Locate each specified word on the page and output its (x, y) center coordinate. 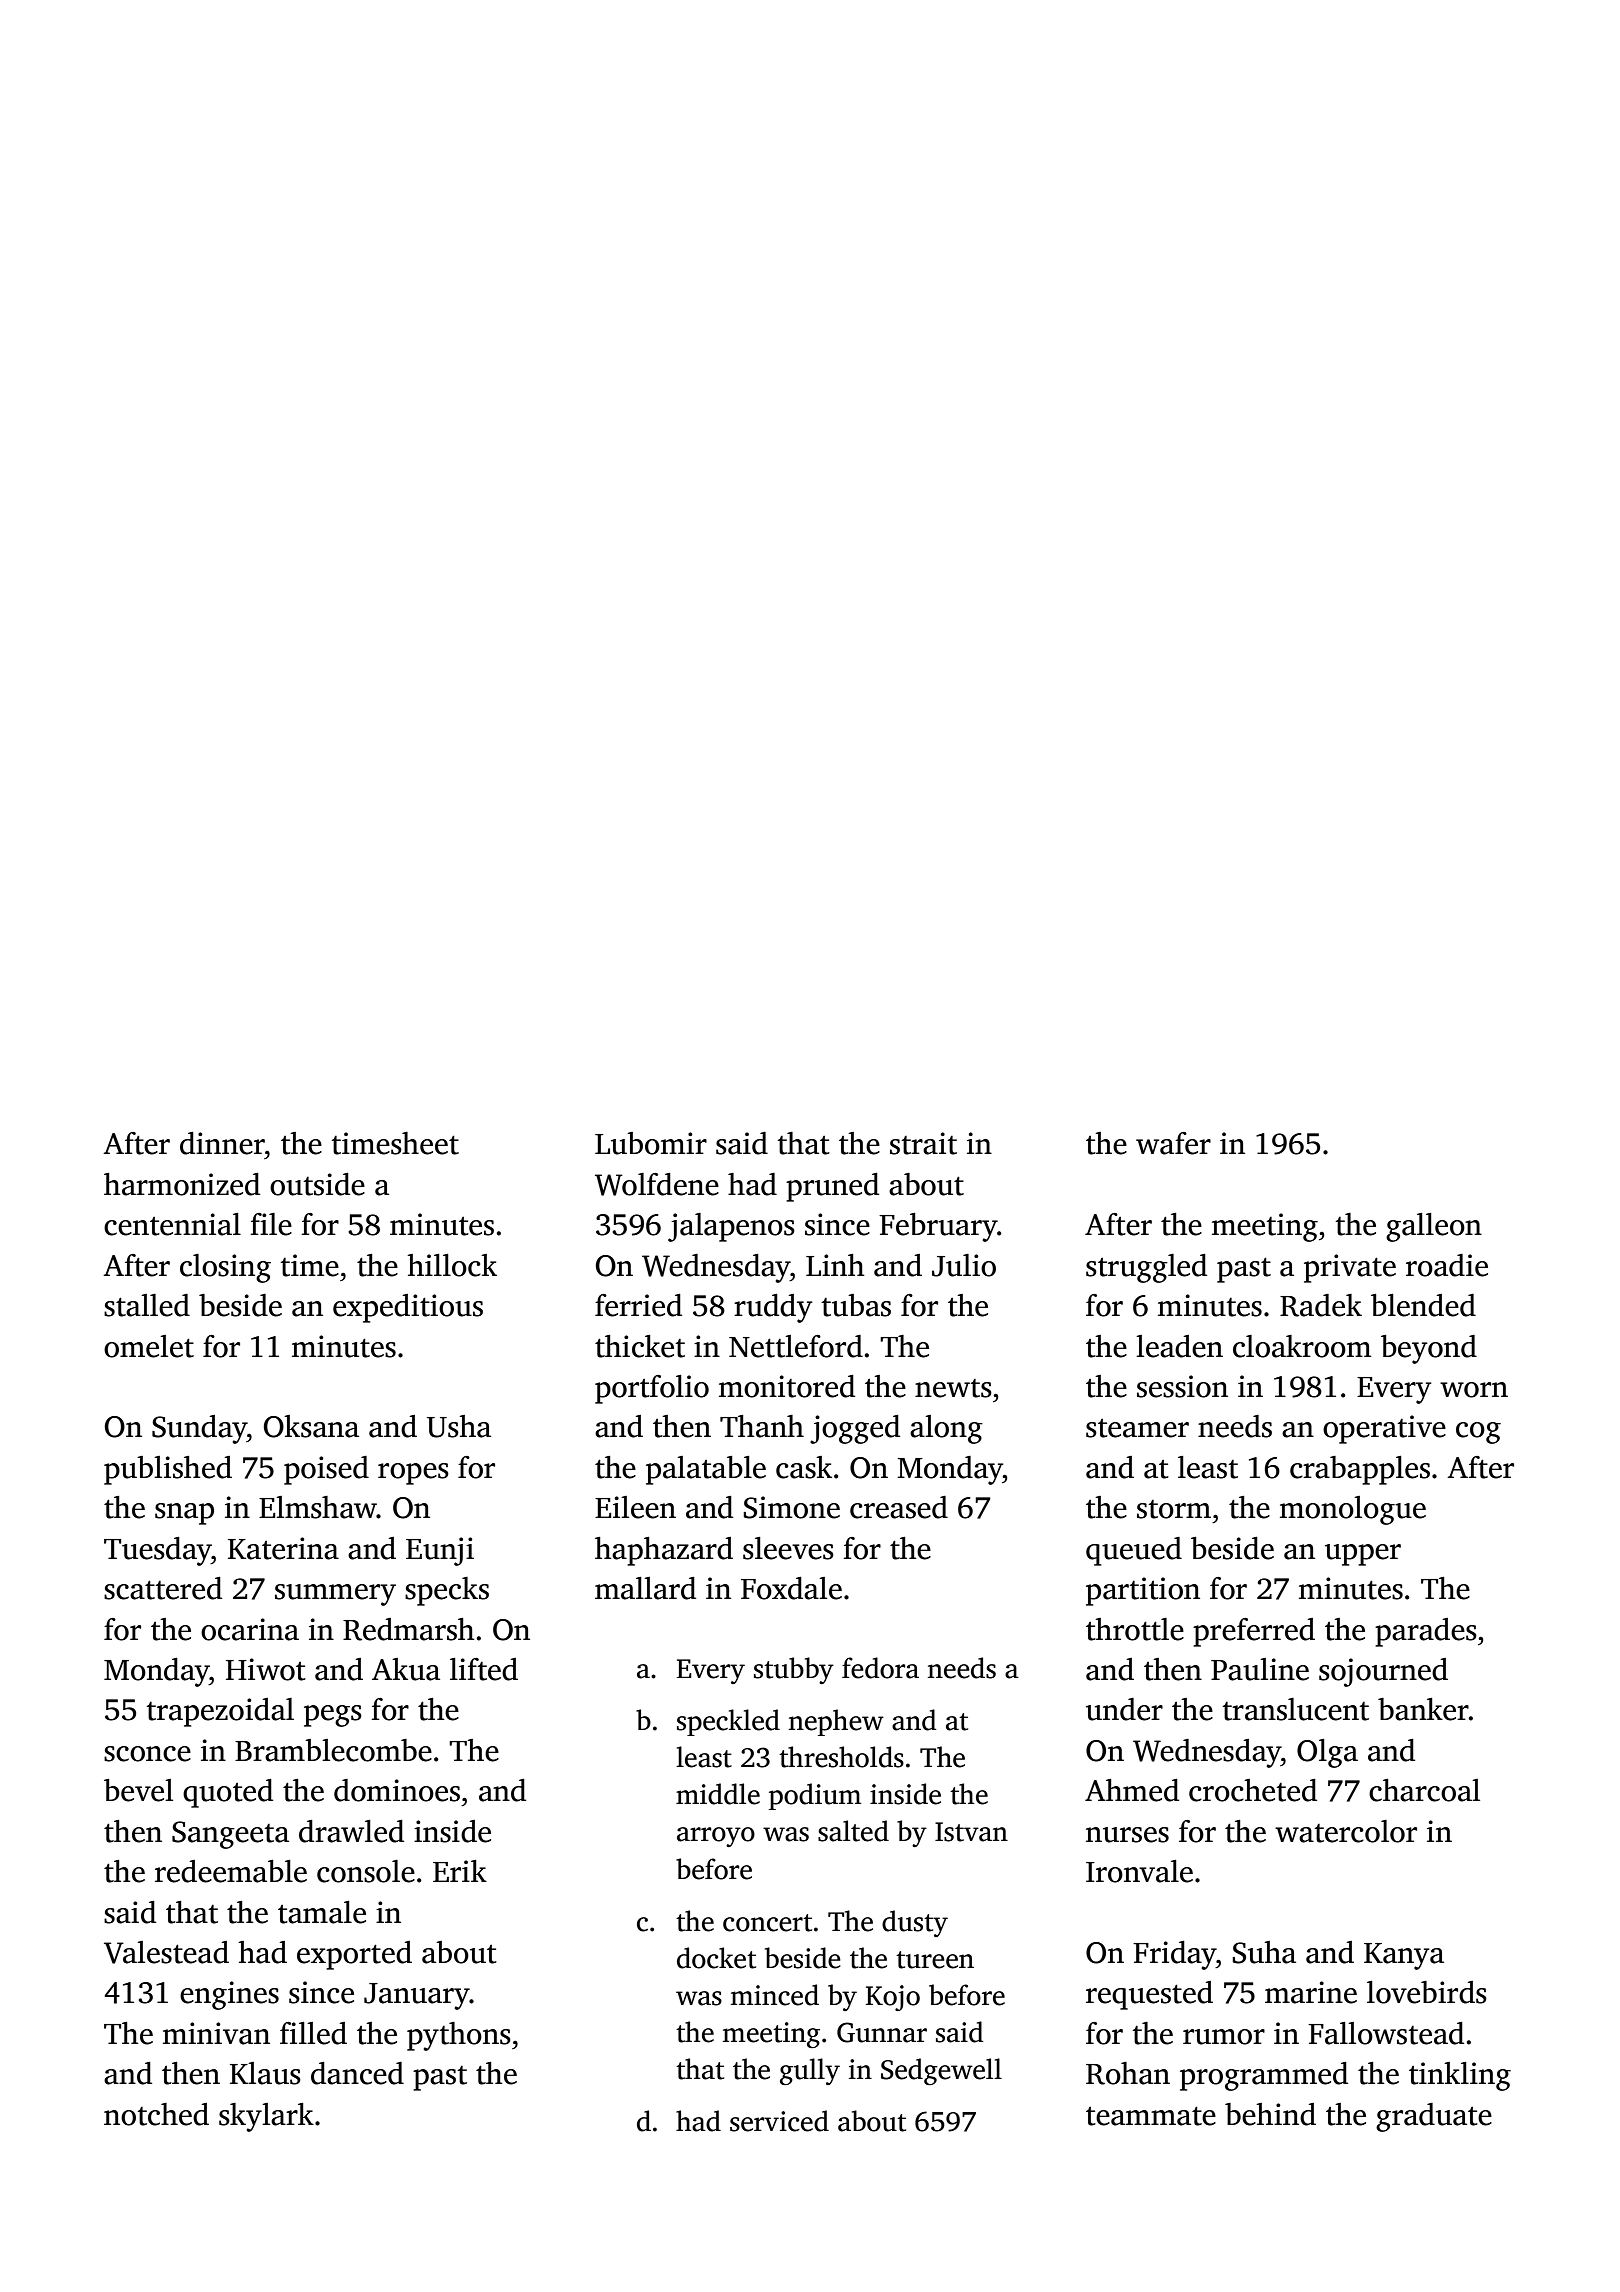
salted (853, 1831)
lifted (484, 1669)
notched (156, 2114)
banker (1423, 1709)
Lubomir (651, 1143)
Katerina (283, 1548)
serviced (779, 2121)
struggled (1146, 1268)
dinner (222, 1143)
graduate (1434, 2117)
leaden (1179, 1346)
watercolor (1346, 1831)
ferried (638, 1305)
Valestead (166, 1952)
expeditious (408, 1308)
